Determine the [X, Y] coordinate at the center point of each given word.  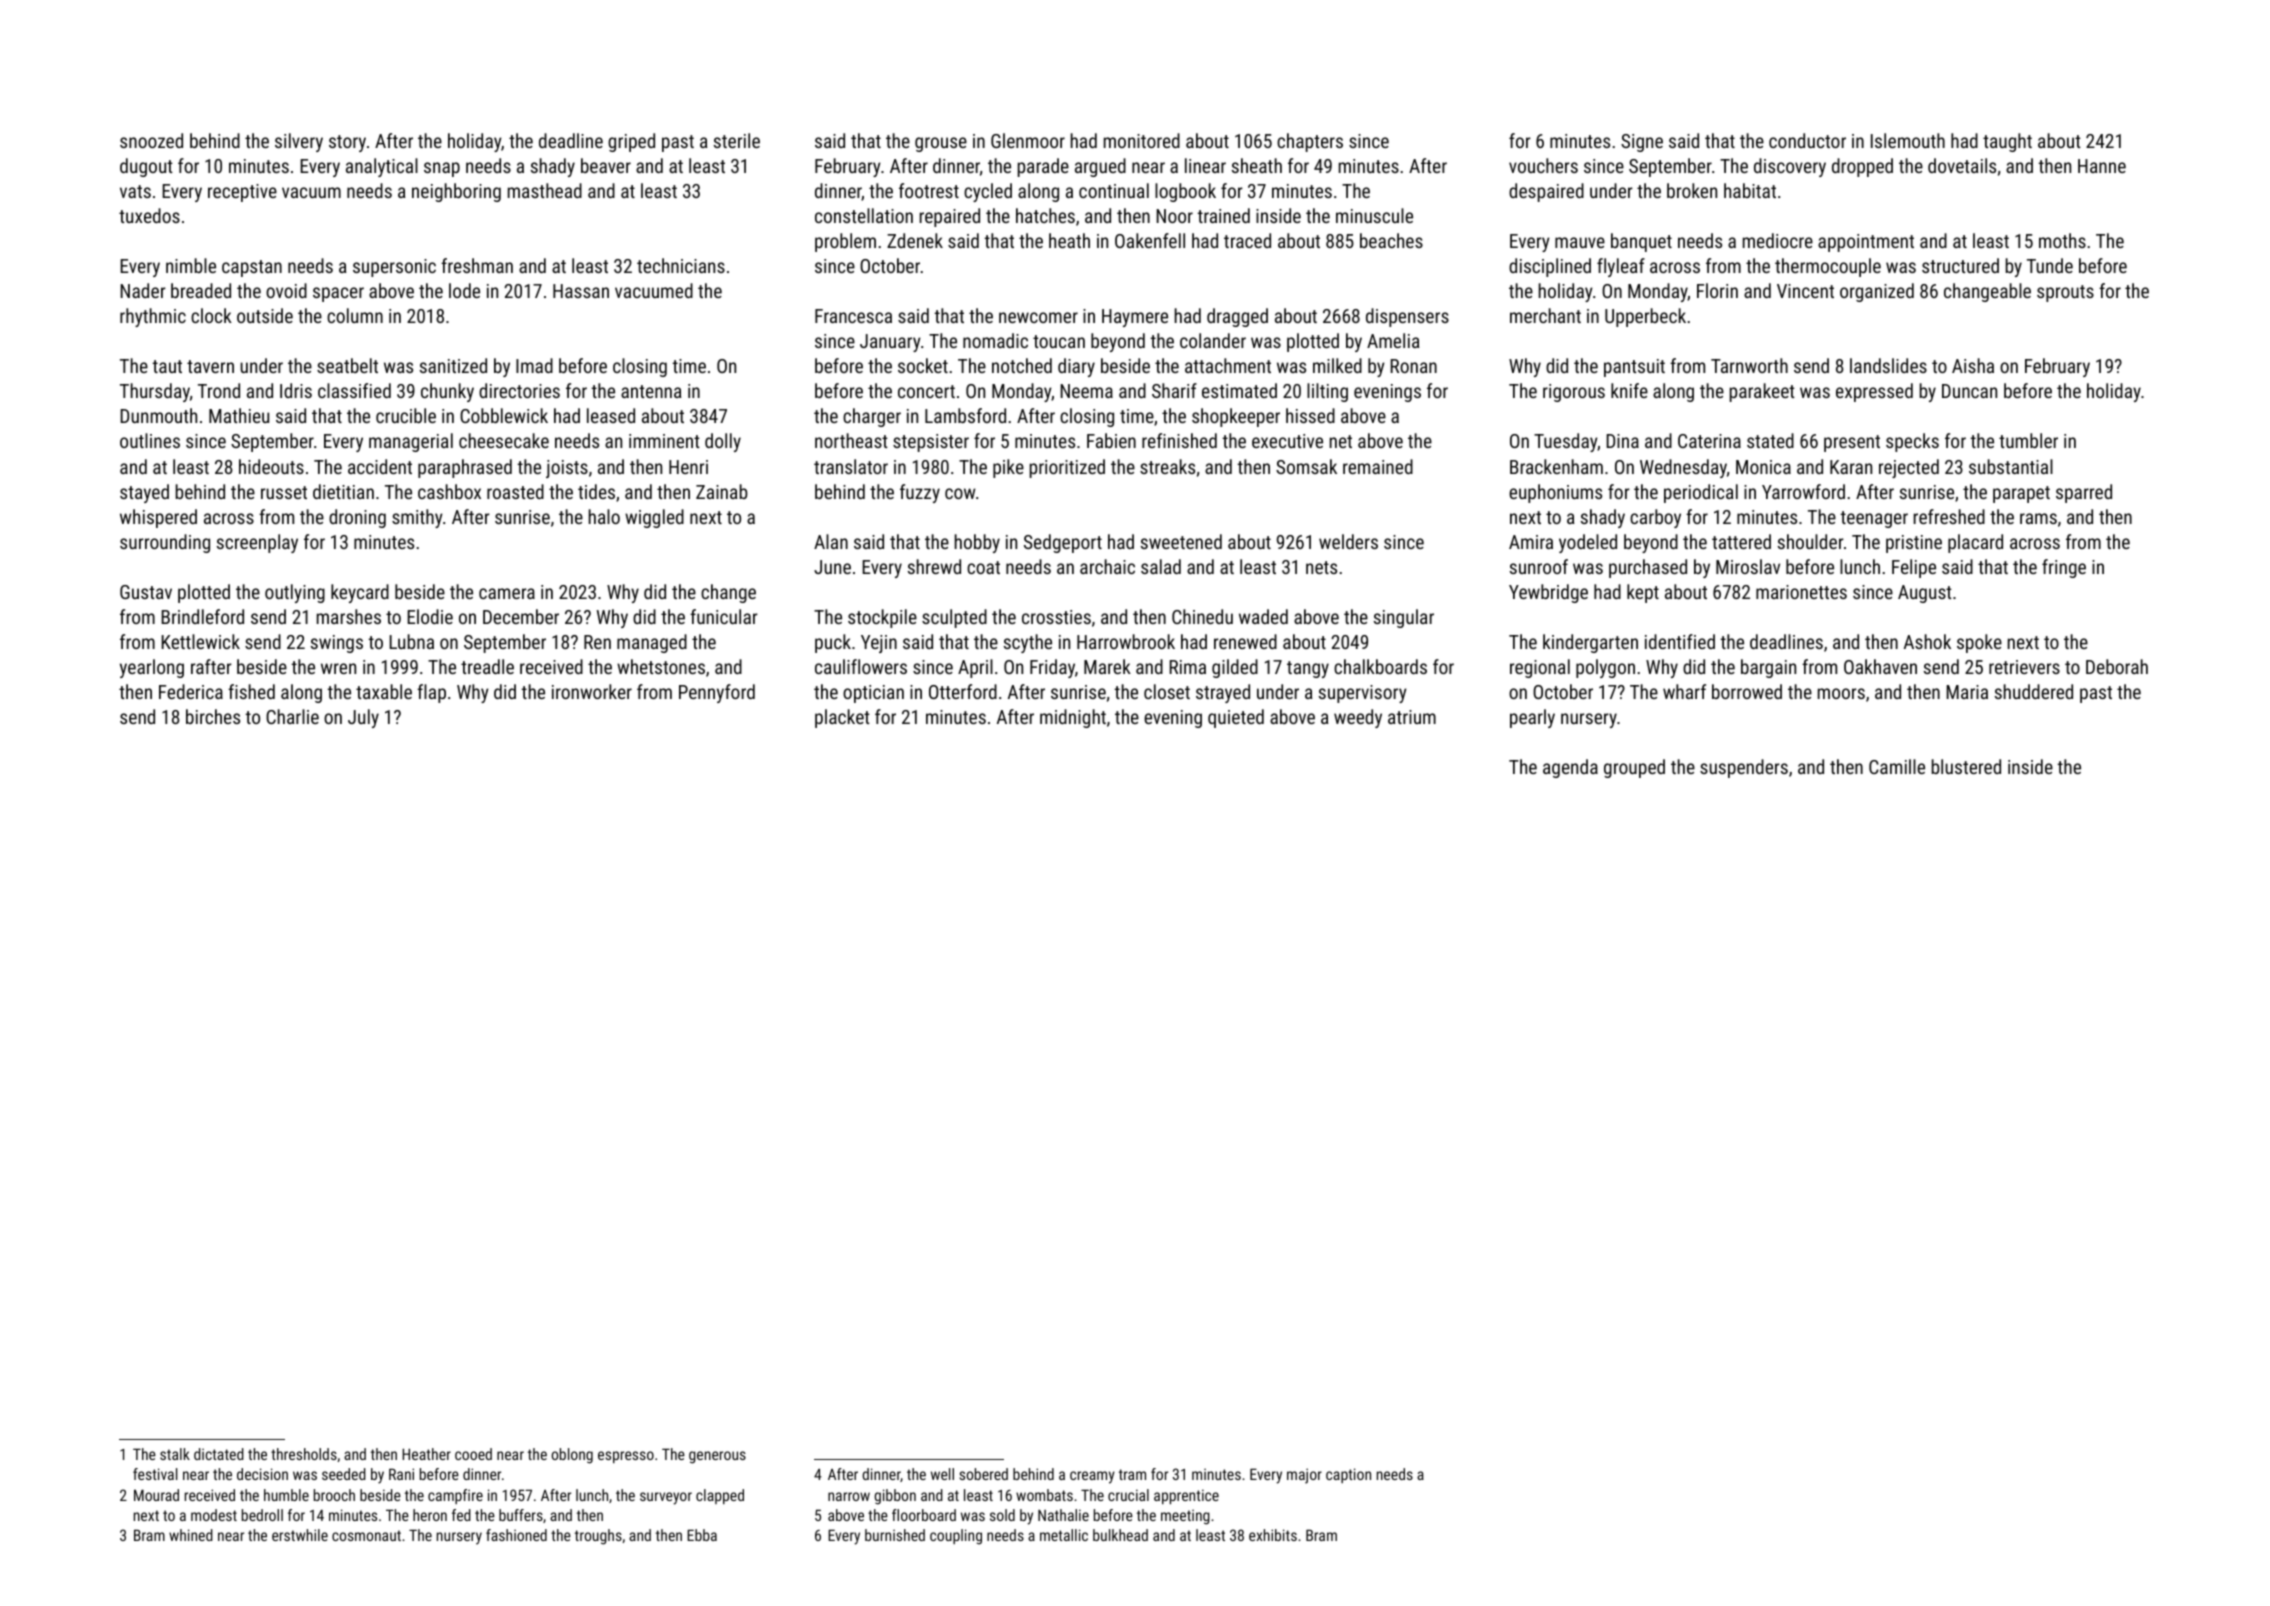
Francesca [853, 316]
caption [1348, 1475]
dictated [219, 1454]
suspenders [1744, 768]
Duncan [1969, 391]
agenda [1570, 768]
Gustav [146, 592]
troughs [598, 1537]
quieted [1236, 718]
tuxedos [149, 215]
